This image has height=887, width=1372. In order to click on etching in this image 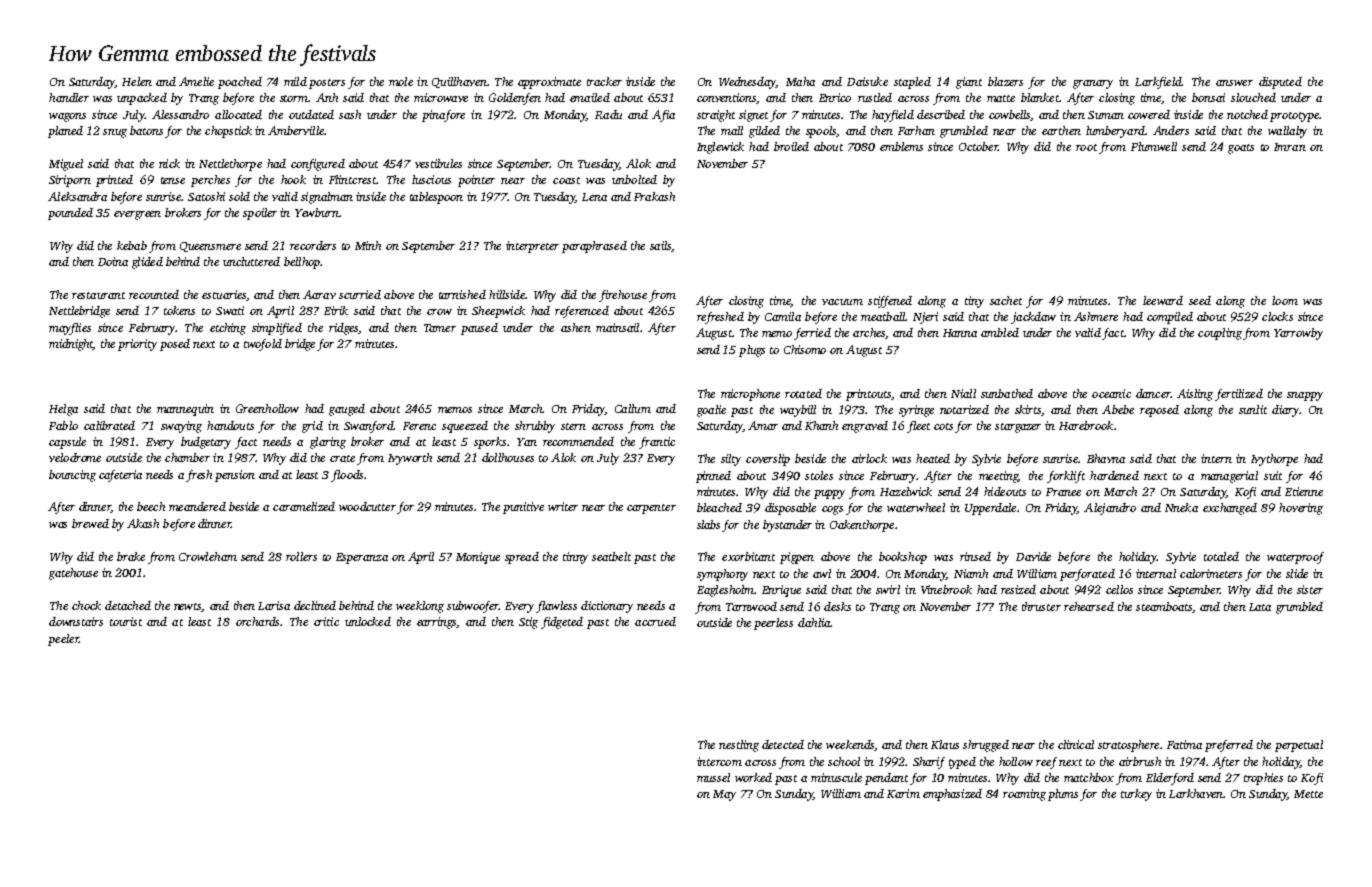, I will do `click(228, 329)`.
